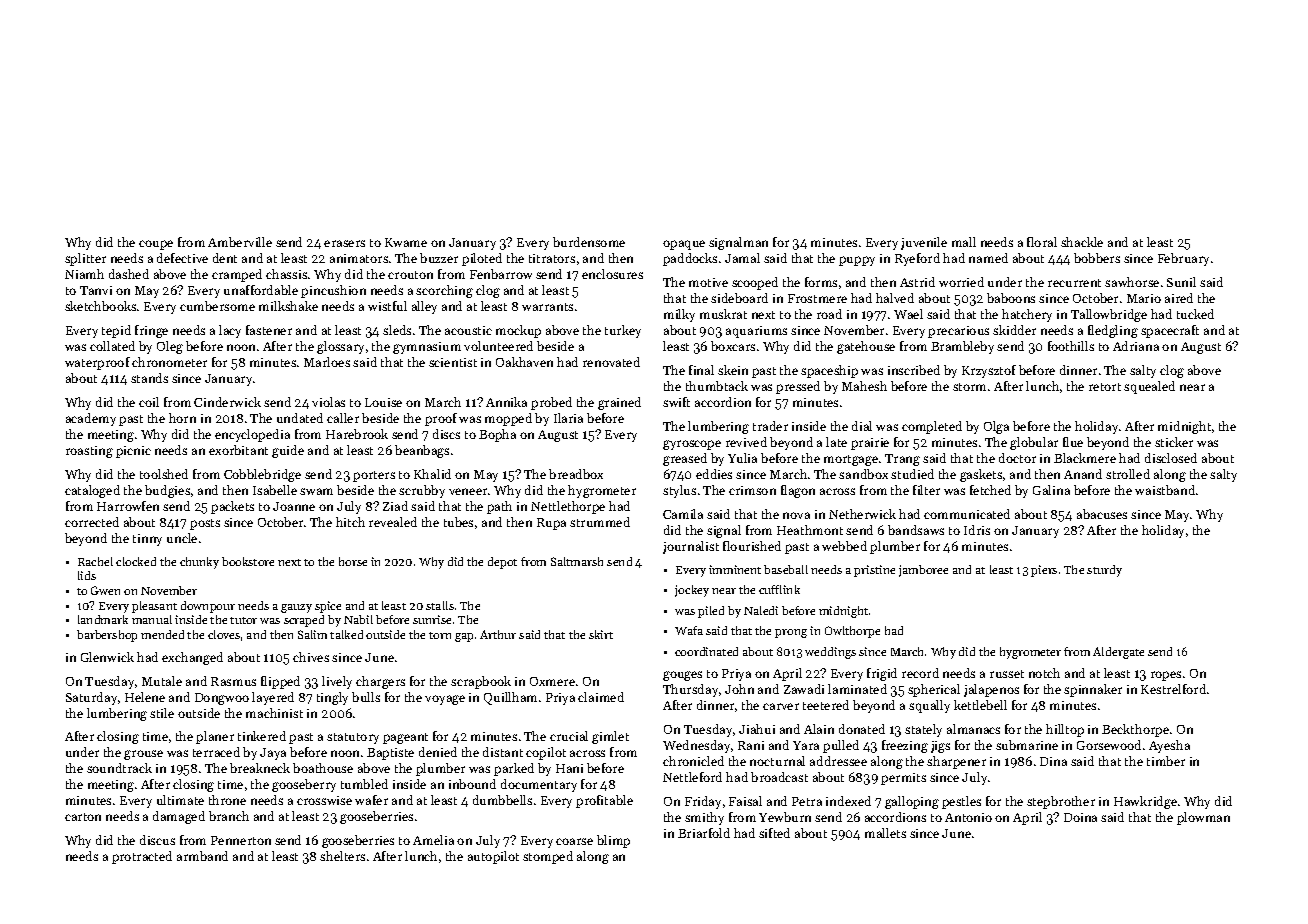 This image has width=1308, height=924. Describe the element at coordinates (589, 242) in the image. I see `burdensome` at that location.
